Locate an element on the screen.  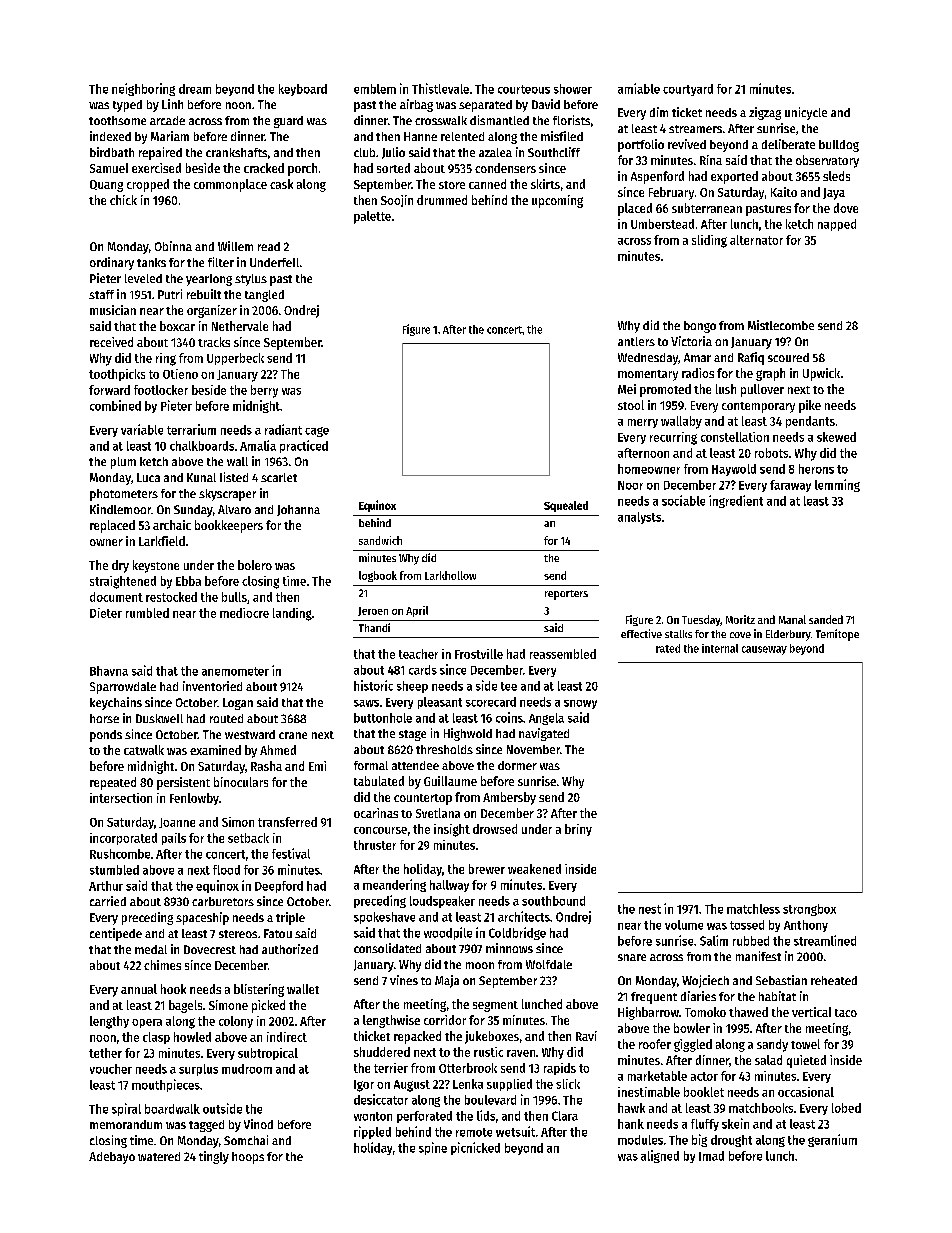
skewed is located at coordinates (836, 437).
